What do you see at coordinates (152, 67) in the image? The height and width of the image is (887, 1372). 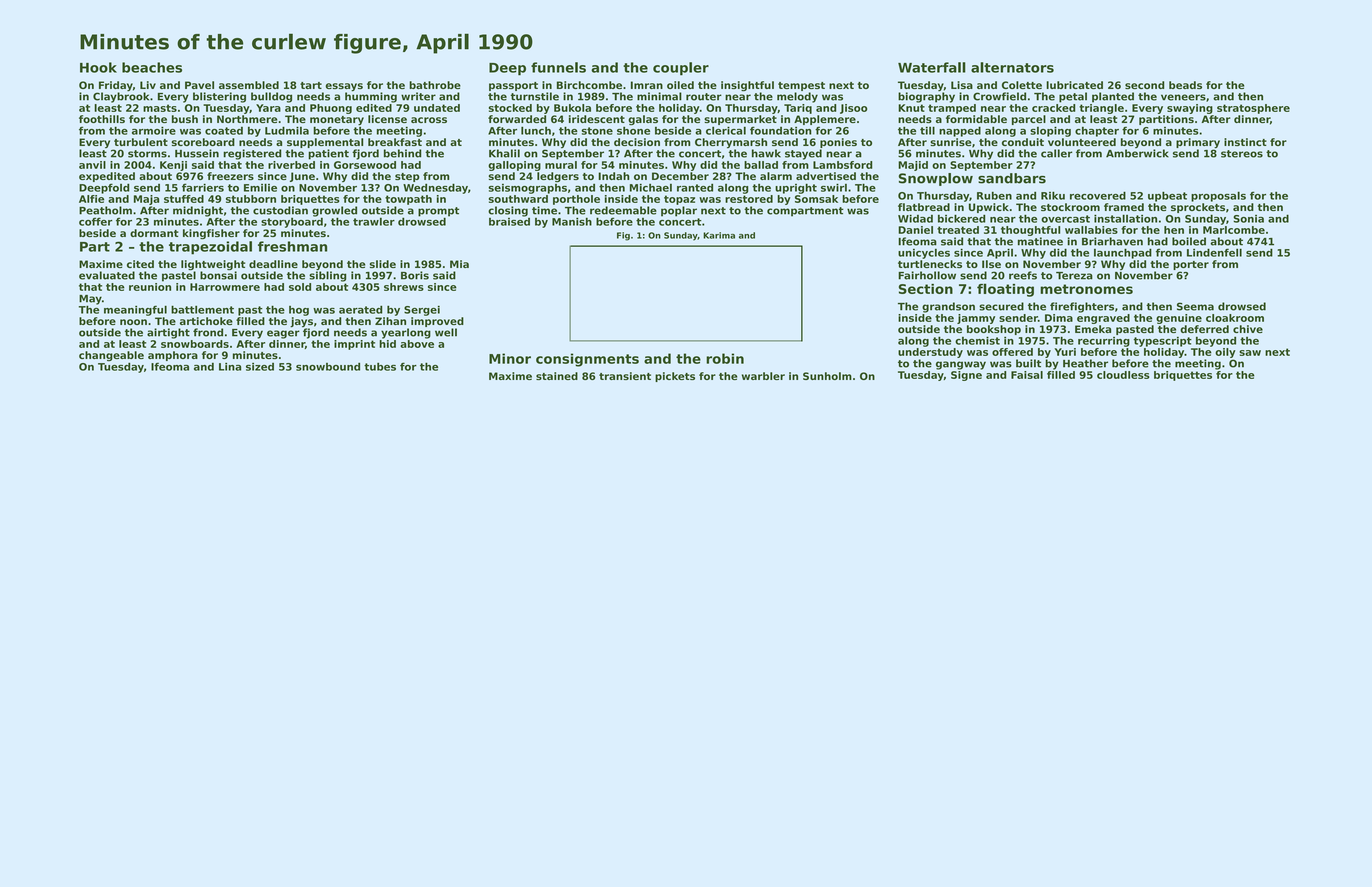 I see `beaches` at bounding box center [152, 67].
